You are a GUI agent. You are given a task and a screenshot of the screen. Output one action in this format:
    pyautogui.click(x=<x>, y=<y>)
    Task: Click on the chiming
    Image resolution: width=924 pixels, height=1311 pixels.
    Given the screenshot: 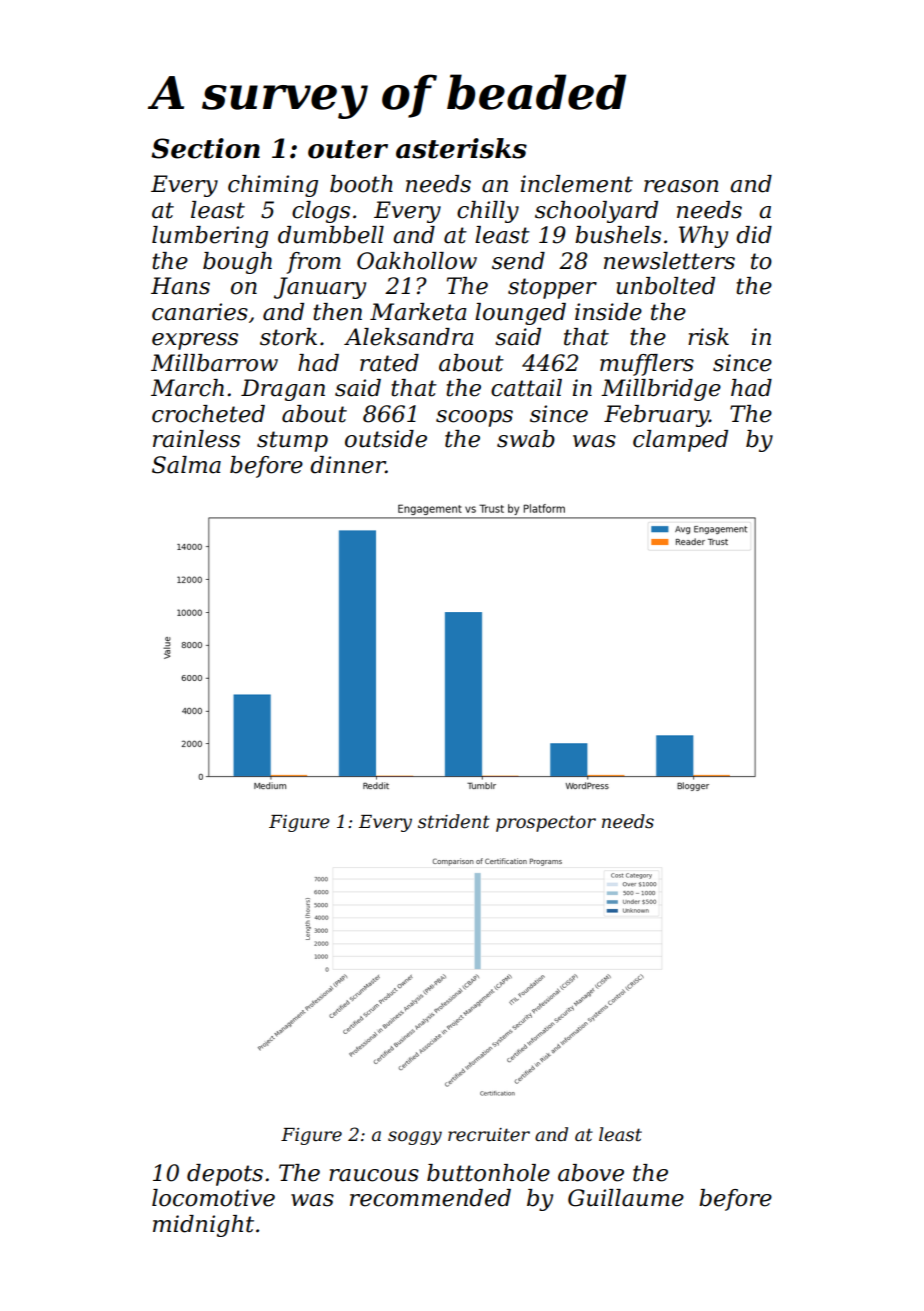 What is the action you would take?
    pyautogui.click(x=273, y=186)
